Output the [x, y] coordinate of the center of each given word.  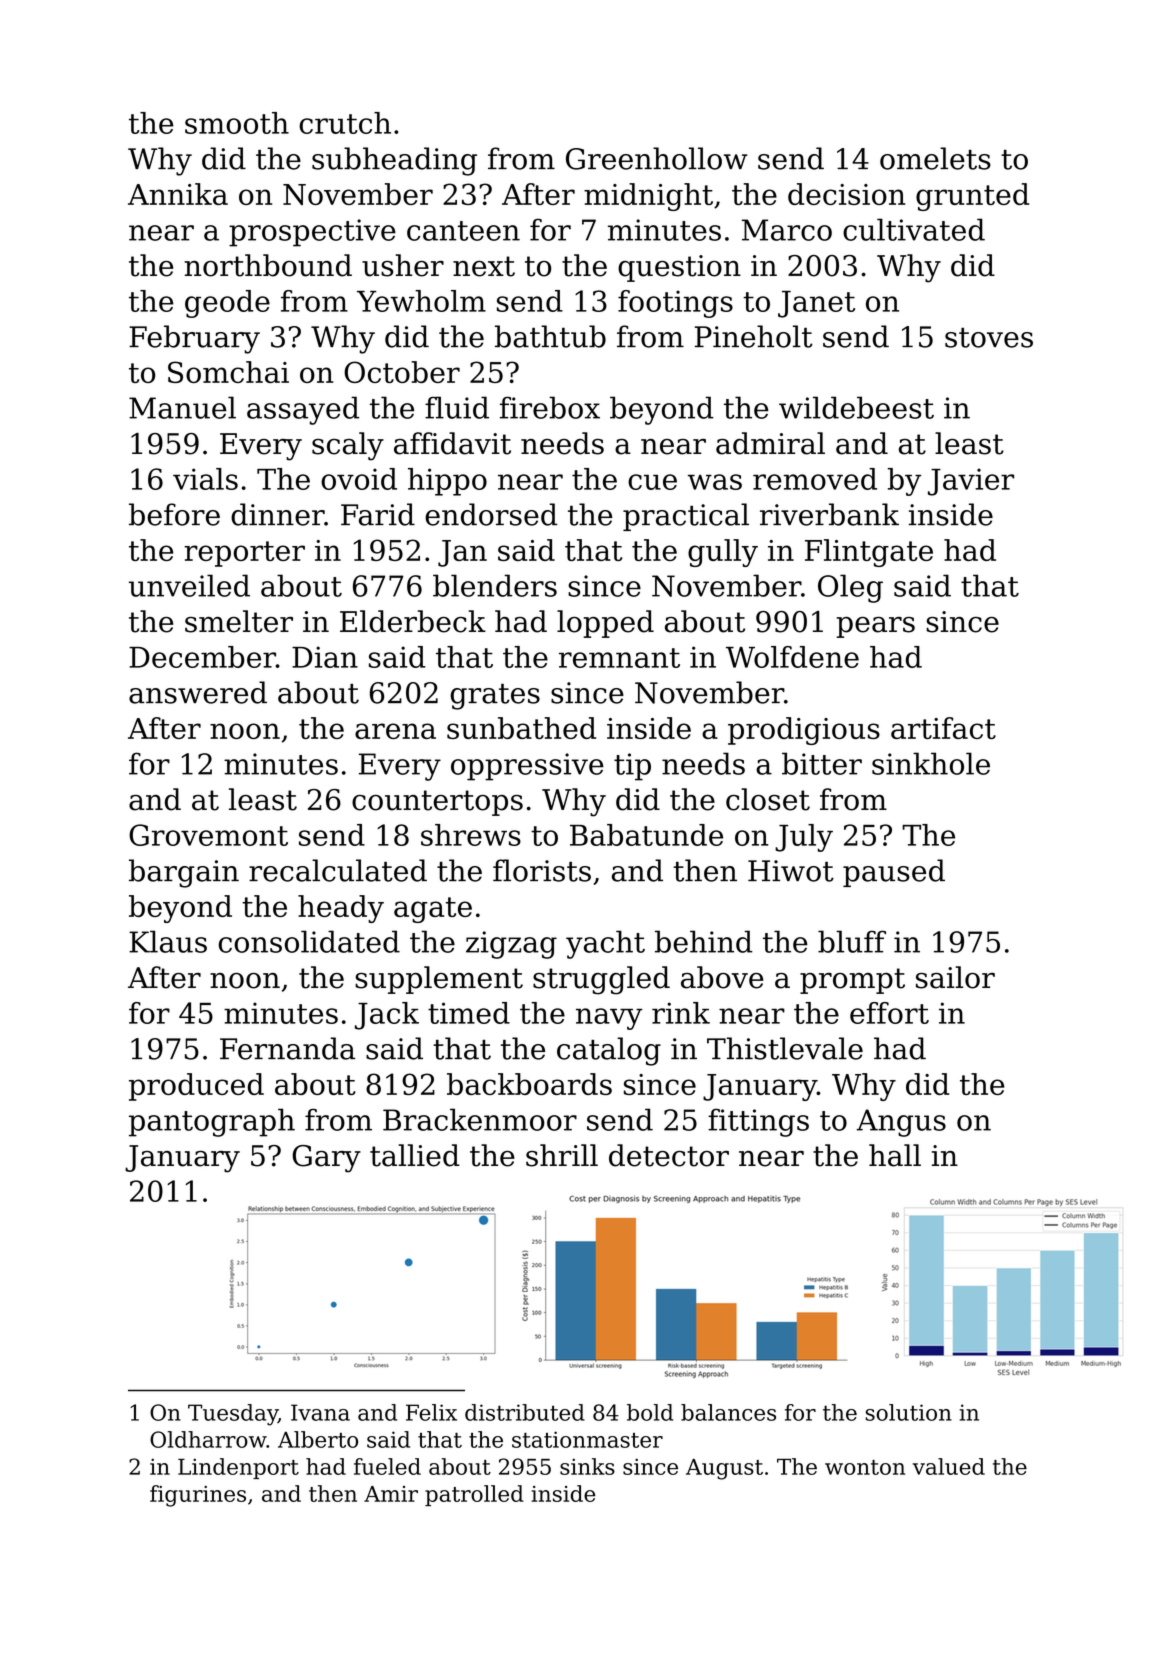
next [484, 266]
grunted [972, 197]
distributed [525, 1412]
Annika [178, 194]
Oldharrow [208, 1439]
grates [495, 697]
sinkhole [931, 763]
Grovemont [208, 835]
